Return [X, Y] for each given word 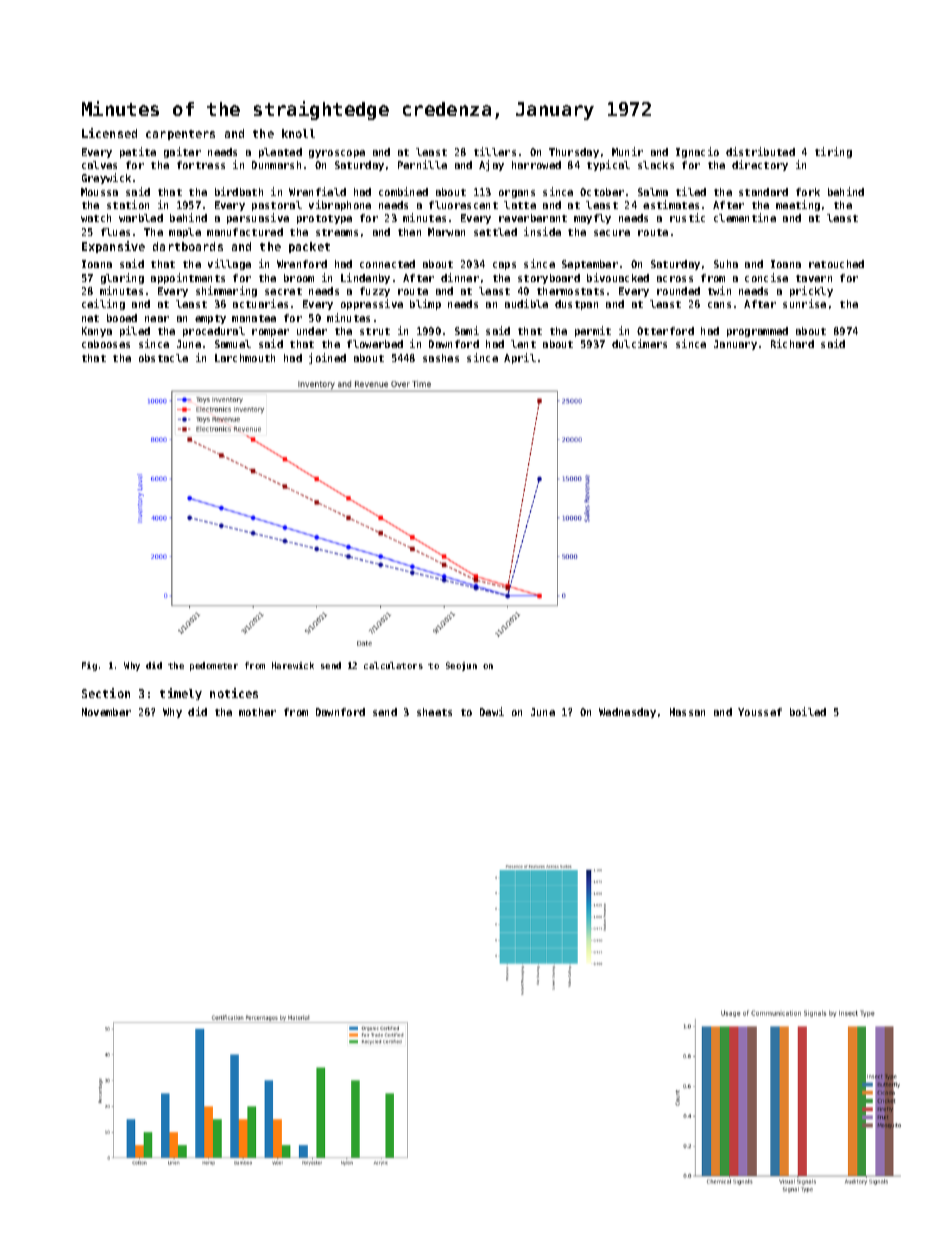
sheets [434, 712]
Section [106, 693]
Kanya [97, 332]
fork [808, 192]
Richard [792, 343]
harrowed [536, 165]
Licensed [109, 133]
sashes [441, 358]
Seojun [461, 666]
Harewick [293, 665]
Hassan [687, 712]
